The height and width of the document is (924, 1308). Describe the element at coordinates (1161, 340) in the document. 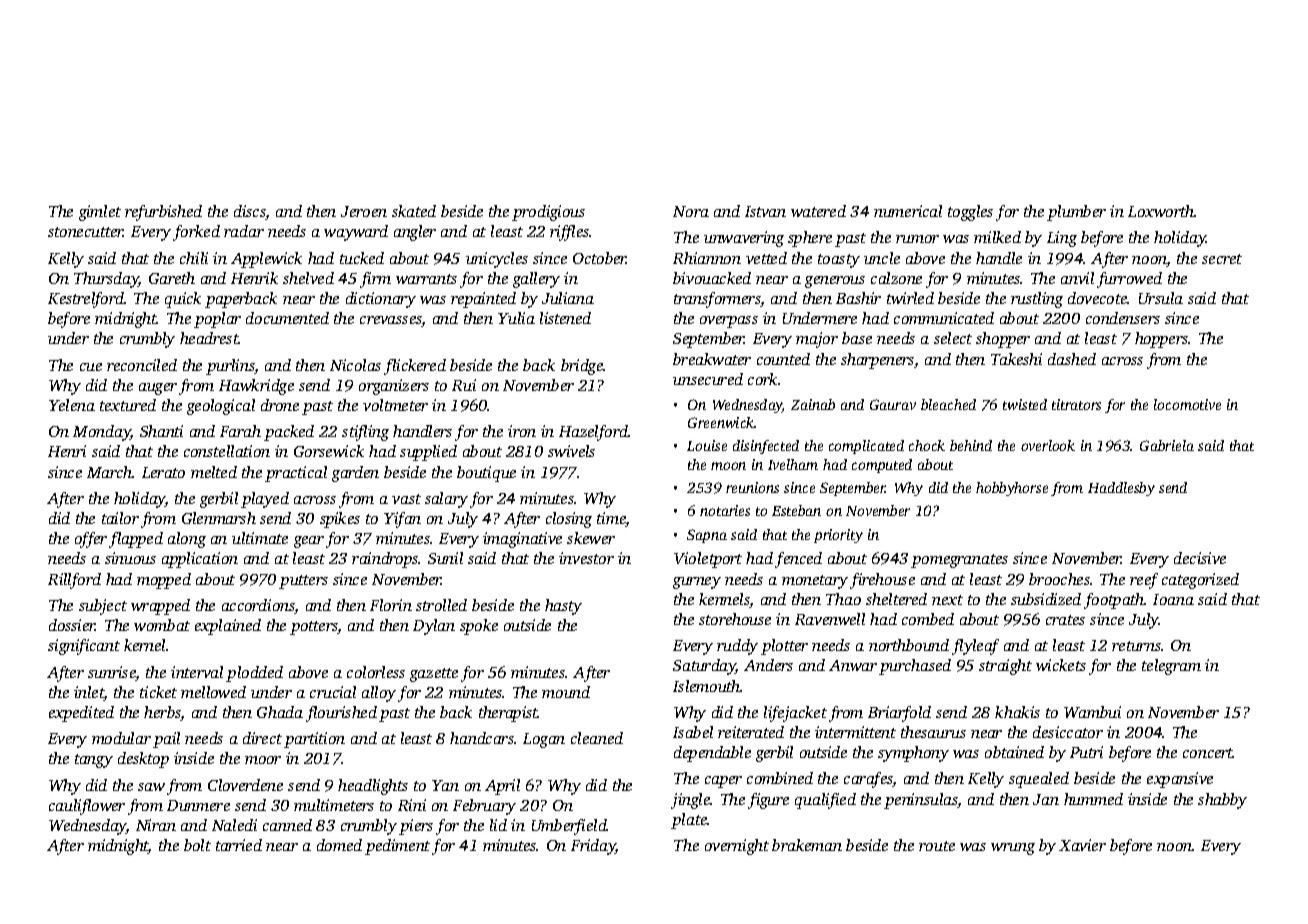

I see `hoppers` at that location.
